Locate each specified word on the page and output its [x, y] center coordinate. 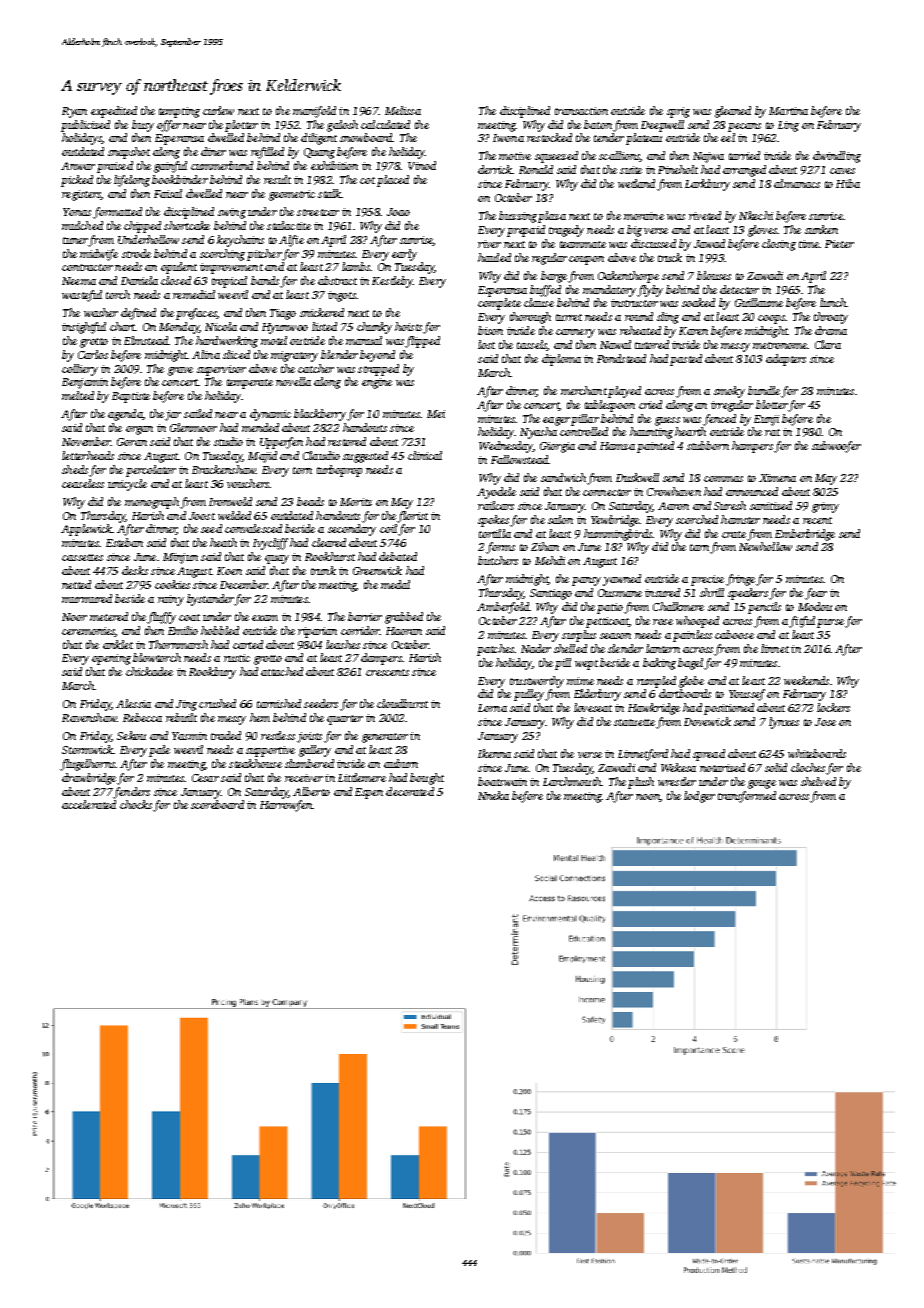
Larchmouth [572, 781]
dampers [381, 659]
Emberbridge [805, 535]
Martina [788, 111]
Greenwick [377, 570]
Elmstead [146, 340]
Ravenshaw [89, 717]
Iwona [508, 138]
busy [143, 126]
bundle [764, 390]
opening [111, 659]
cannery [575, 333]
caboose [734, 634]
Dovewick [707, 721]
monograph [152, 503]
